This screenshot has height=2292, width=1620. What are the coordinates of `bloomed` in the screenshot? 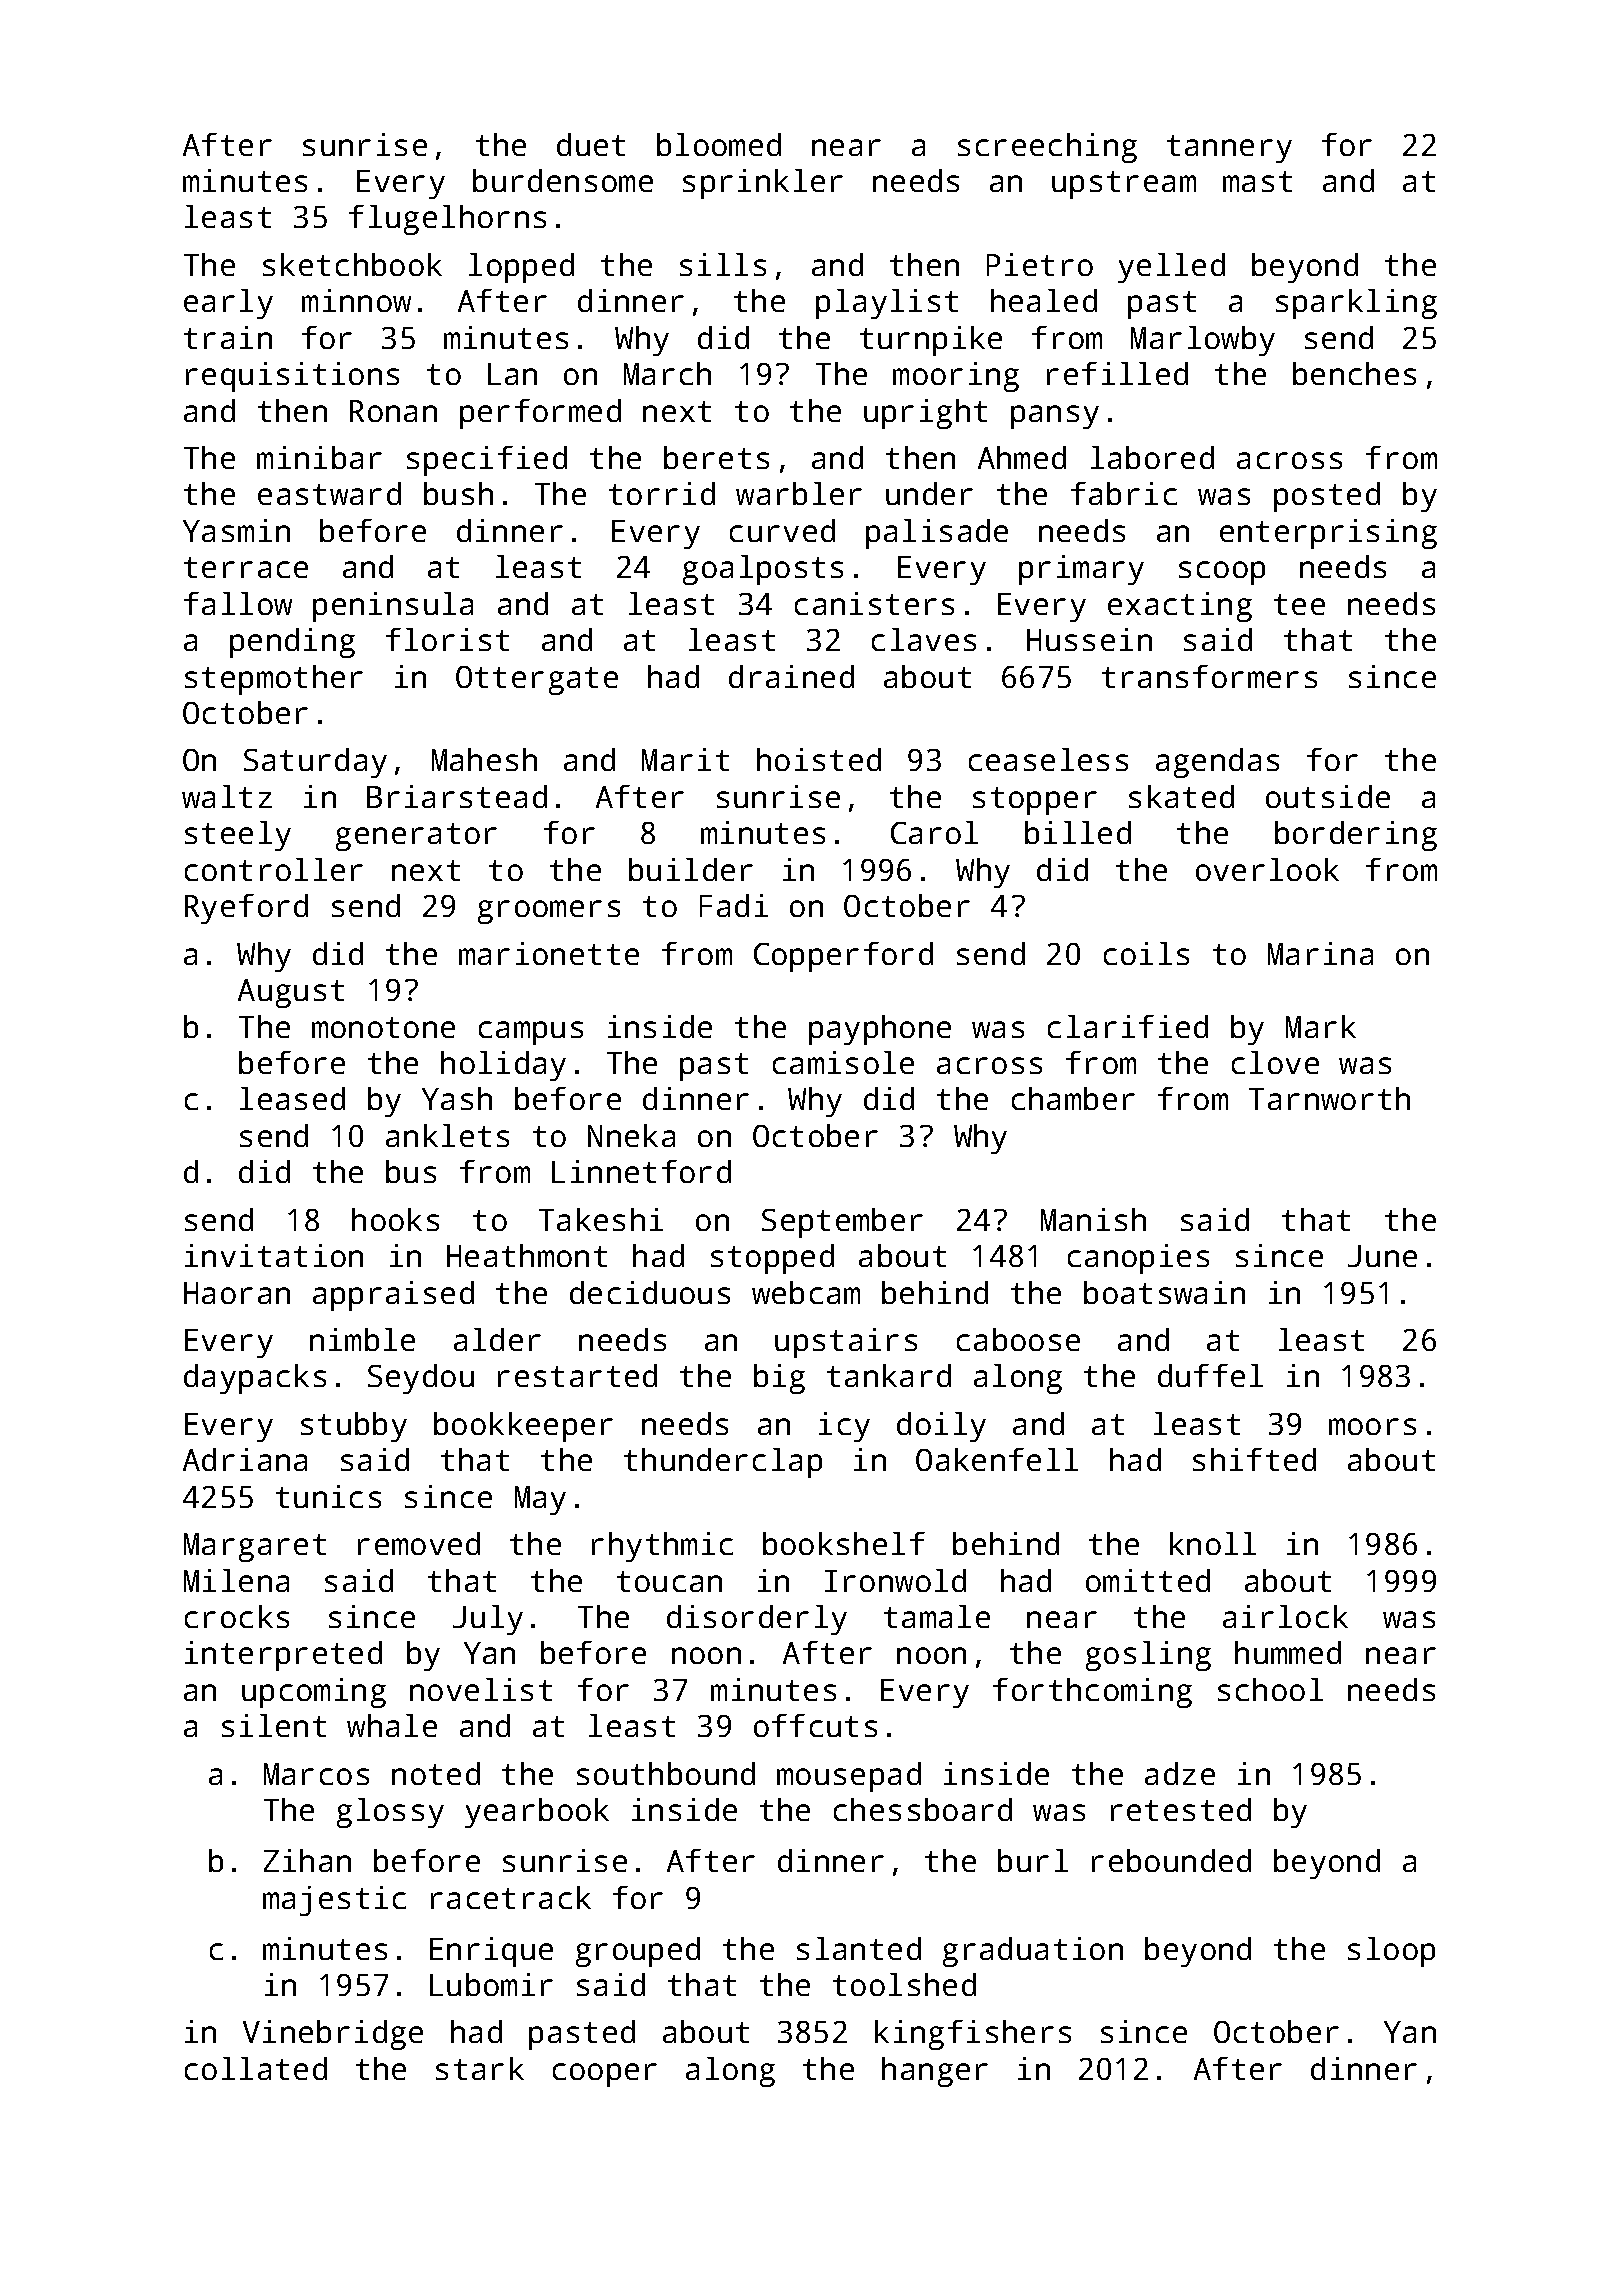 It's located at (719, 144).
